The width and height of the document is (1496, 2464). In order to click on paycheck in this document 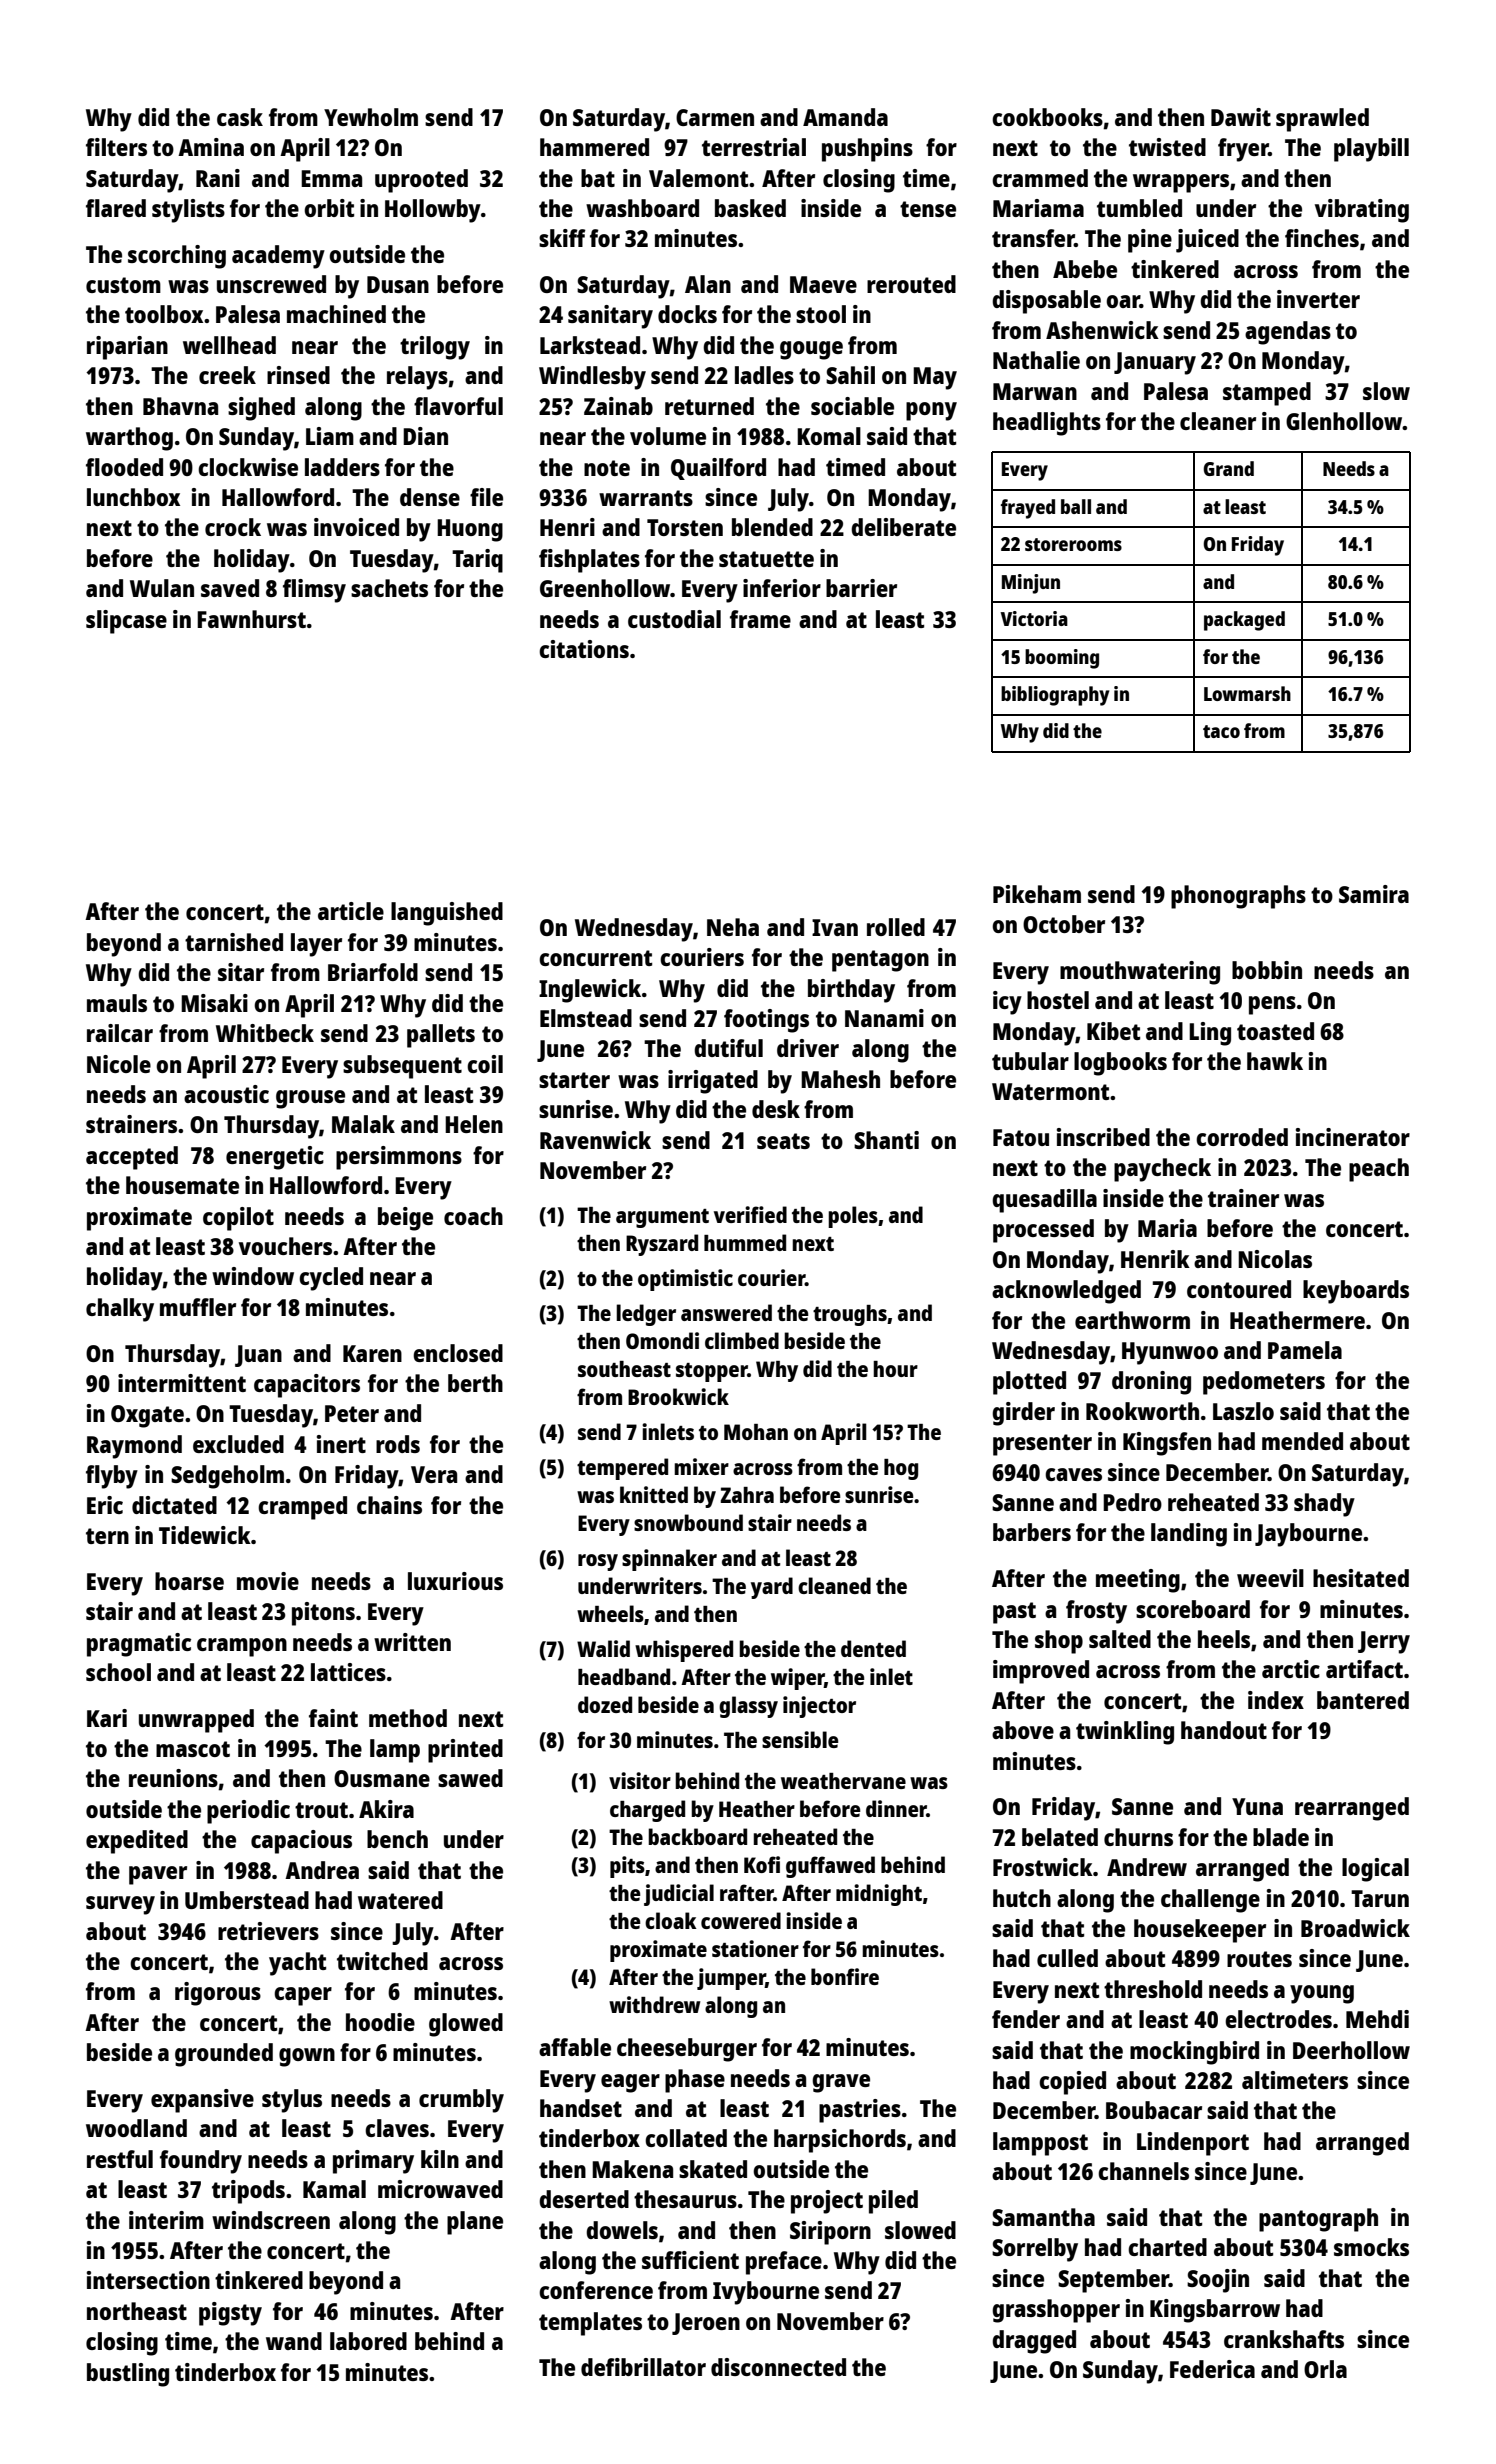, I will do `click(1162, 1170)`.
